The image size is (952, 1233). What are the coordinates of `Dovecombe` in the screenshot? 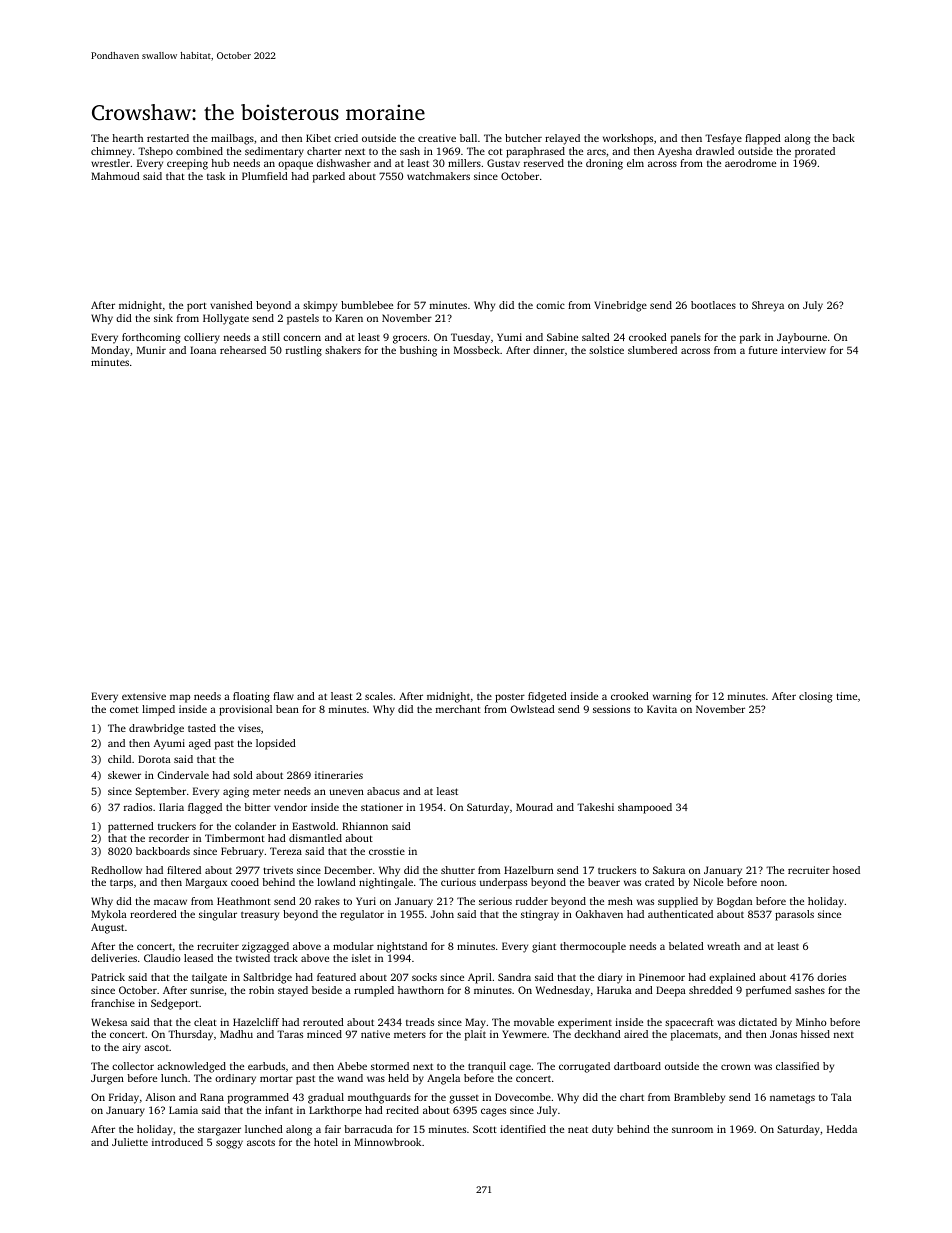 It's located at (523, 1097).
